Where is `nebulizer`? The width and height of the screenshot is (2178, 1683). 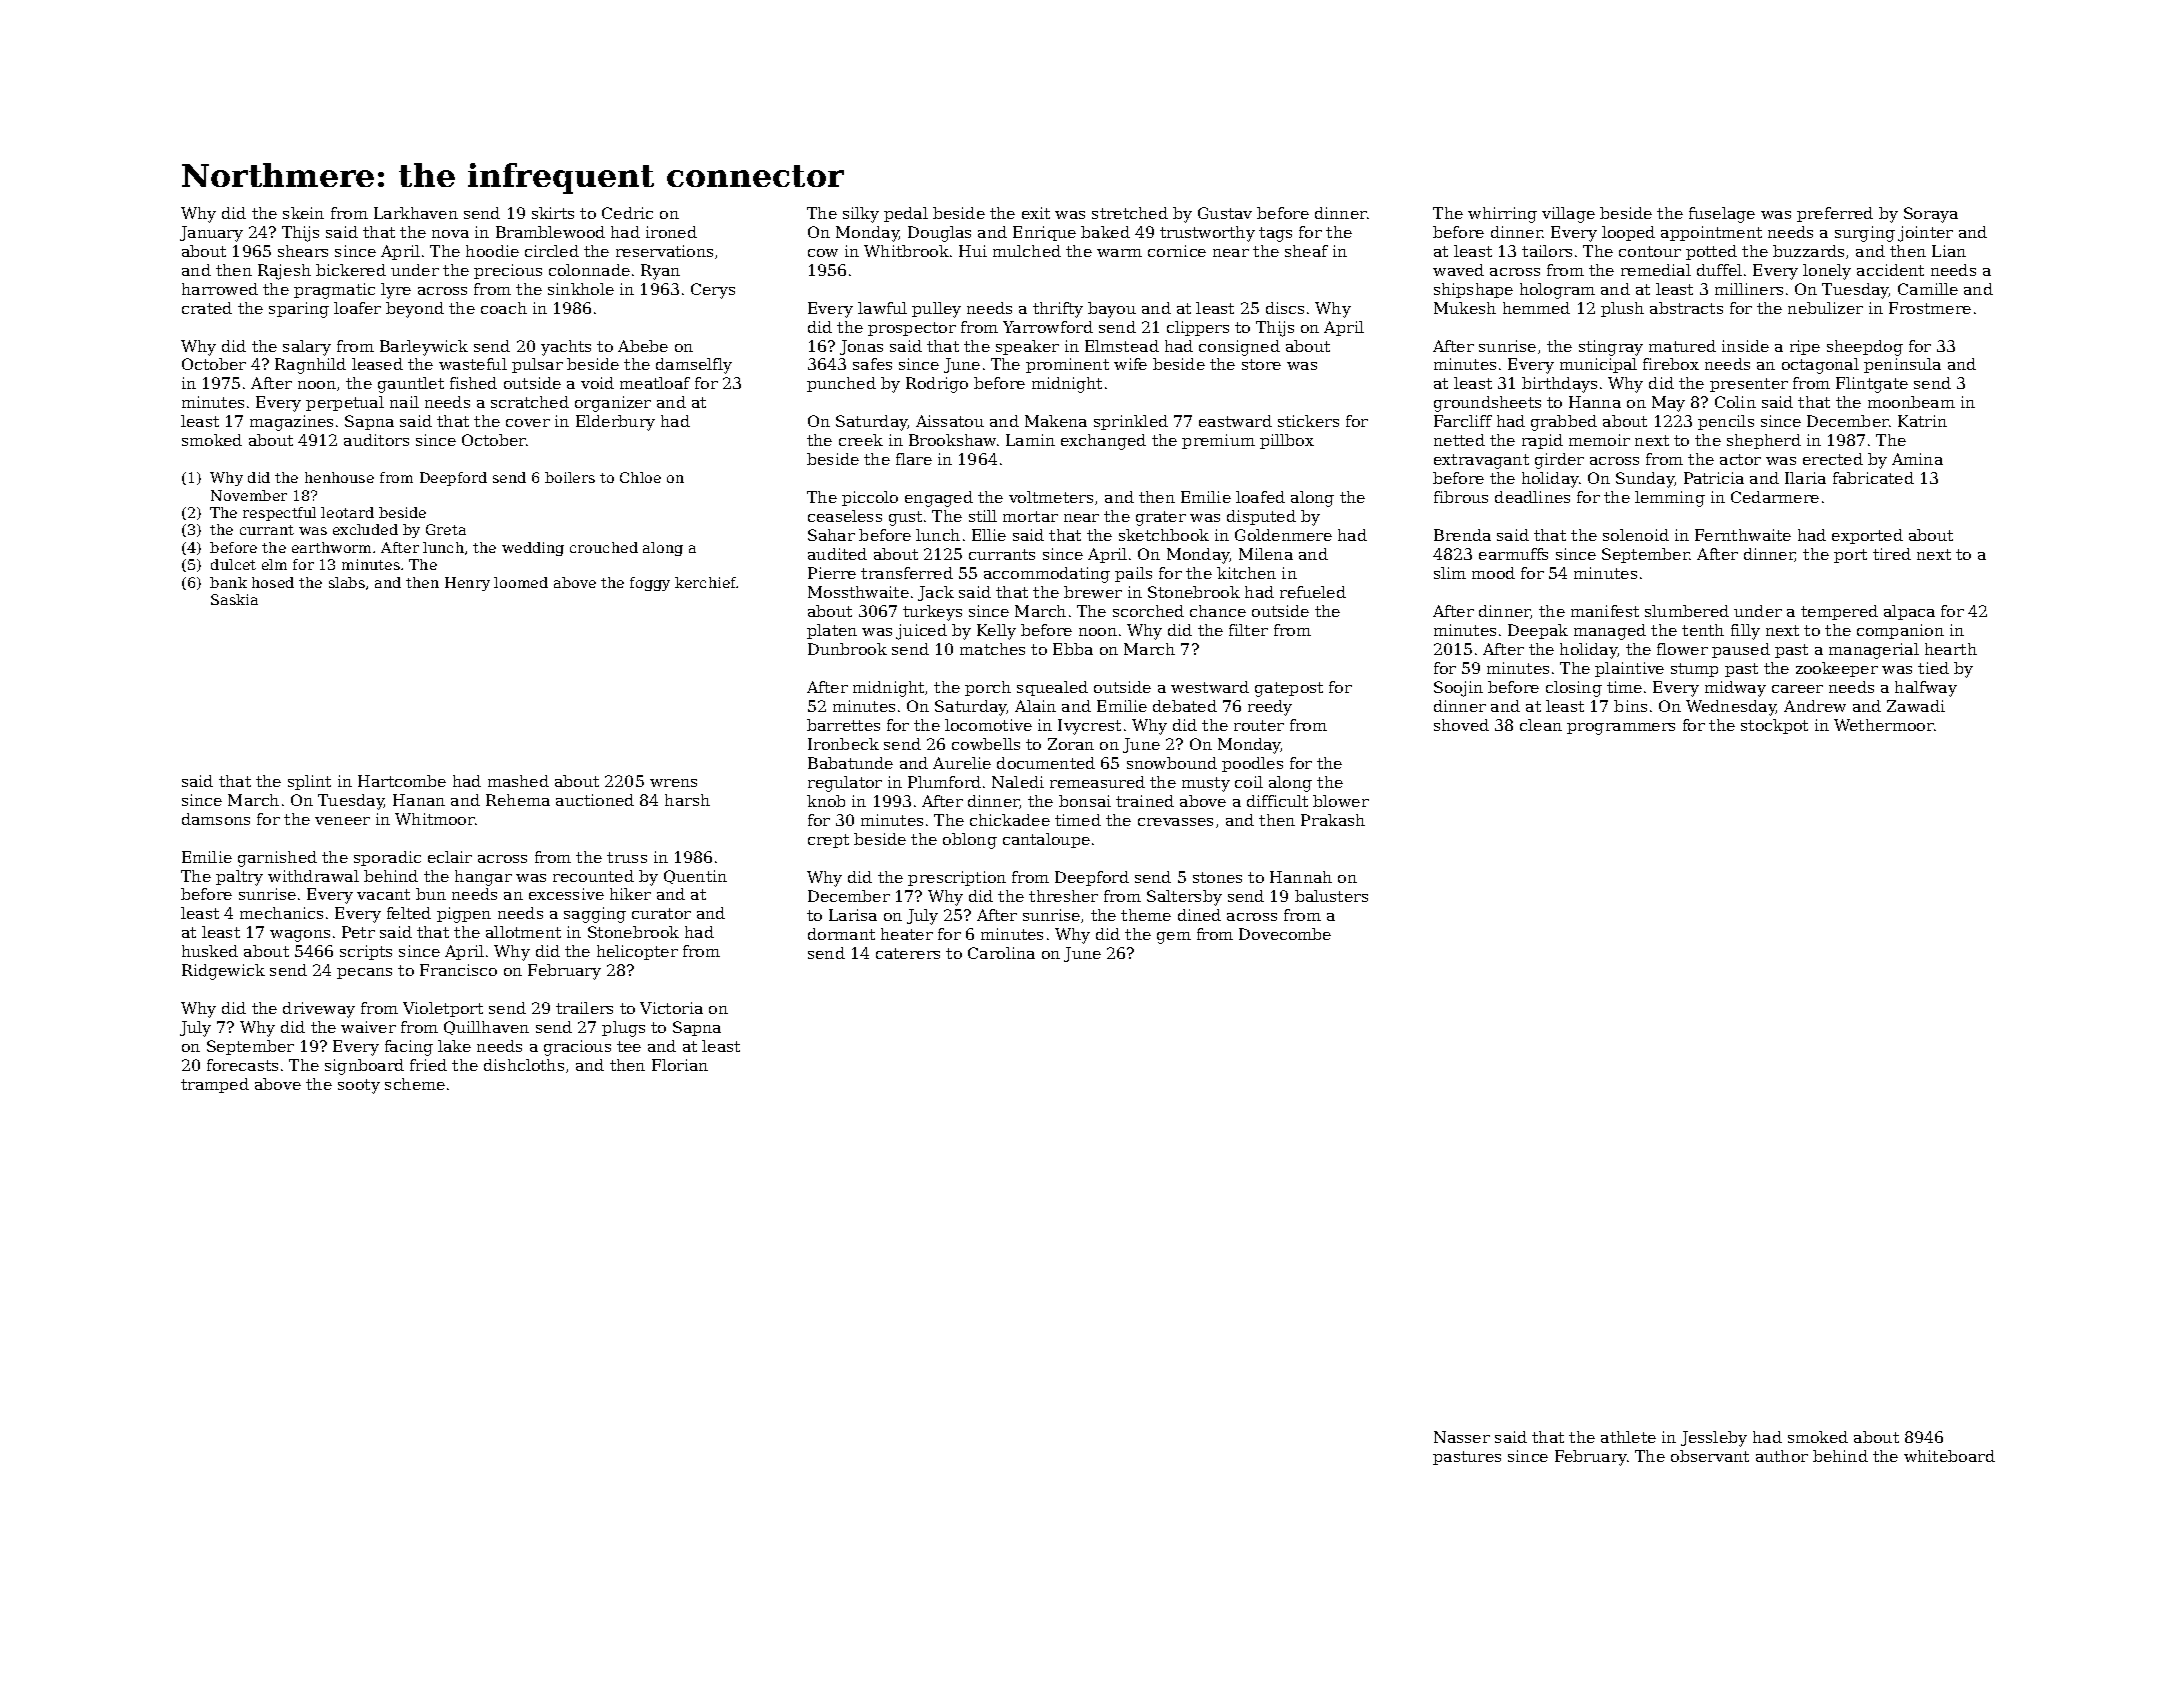 nebulizer is located at coordinates (1825, 308).
